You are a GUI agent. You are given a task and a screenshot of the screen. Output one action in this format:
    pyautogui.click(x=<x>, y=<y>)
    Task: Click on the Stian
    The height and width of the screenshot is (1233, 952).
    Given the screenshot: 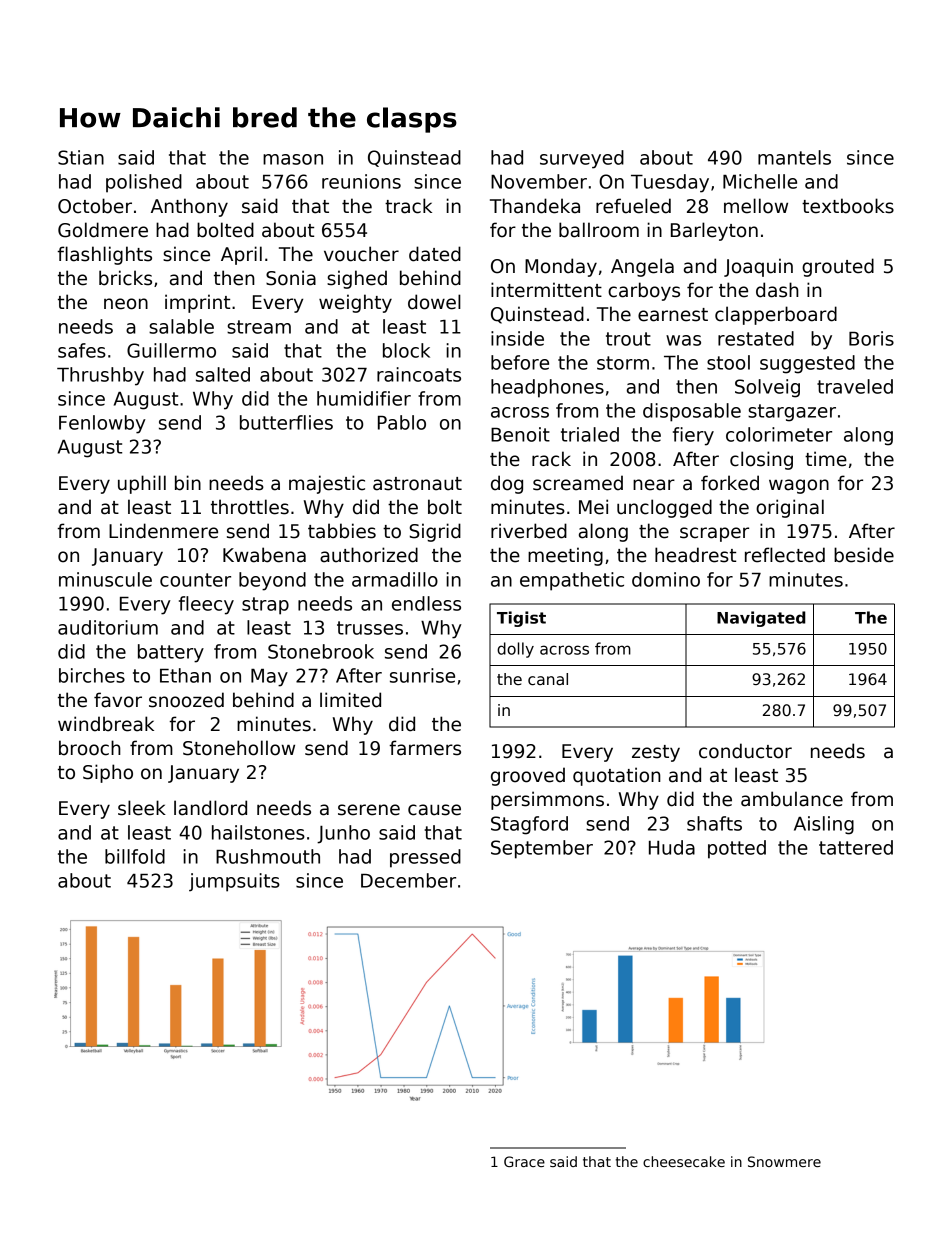 What is the action you would take?
    pyautogui.click(x=81, y=157)
